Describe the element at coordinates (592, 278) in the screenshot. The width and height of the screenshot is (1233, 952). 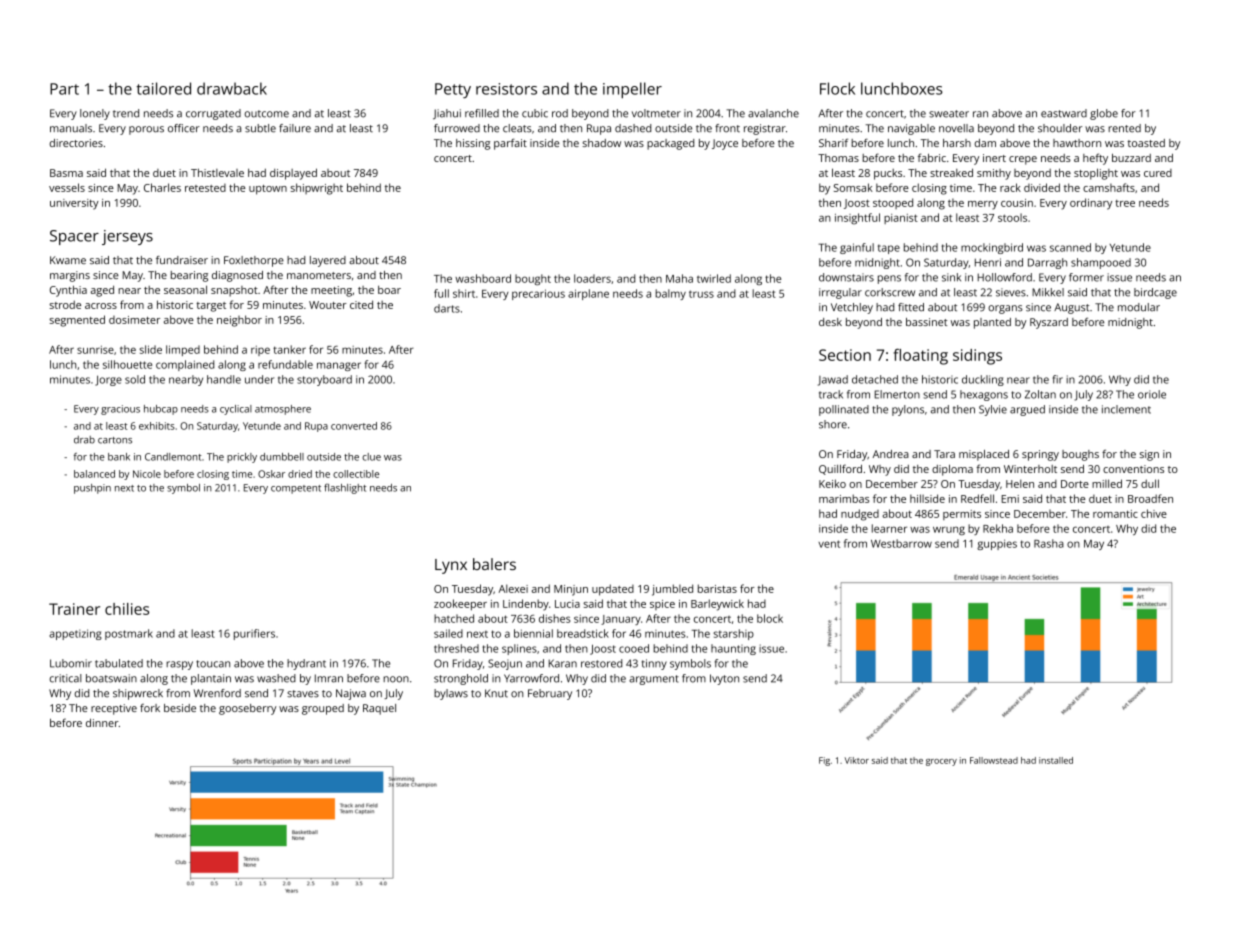
I see `loaders` at that location.
